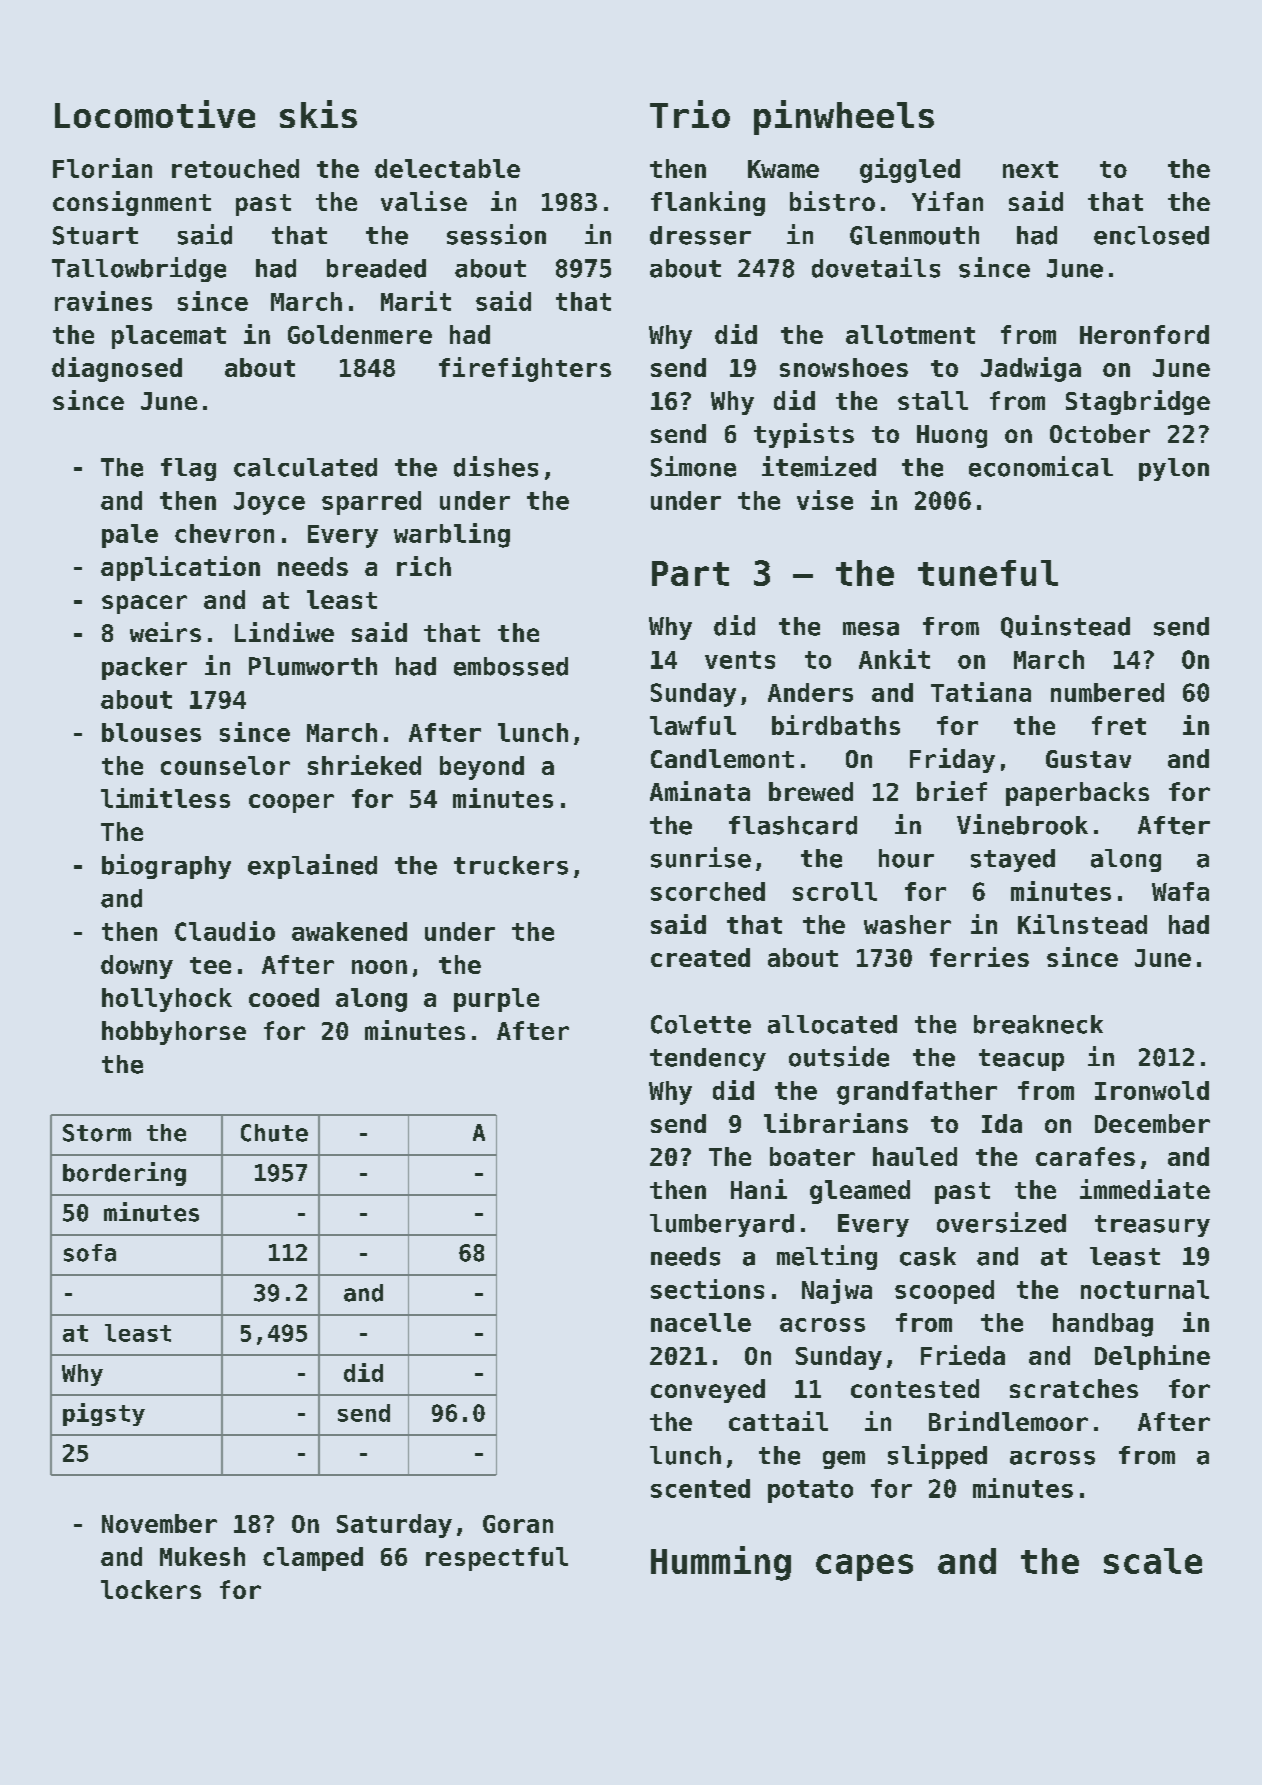  Describe the element at coordinates (793, 825) in the image. I see `flashcard` at that location.
